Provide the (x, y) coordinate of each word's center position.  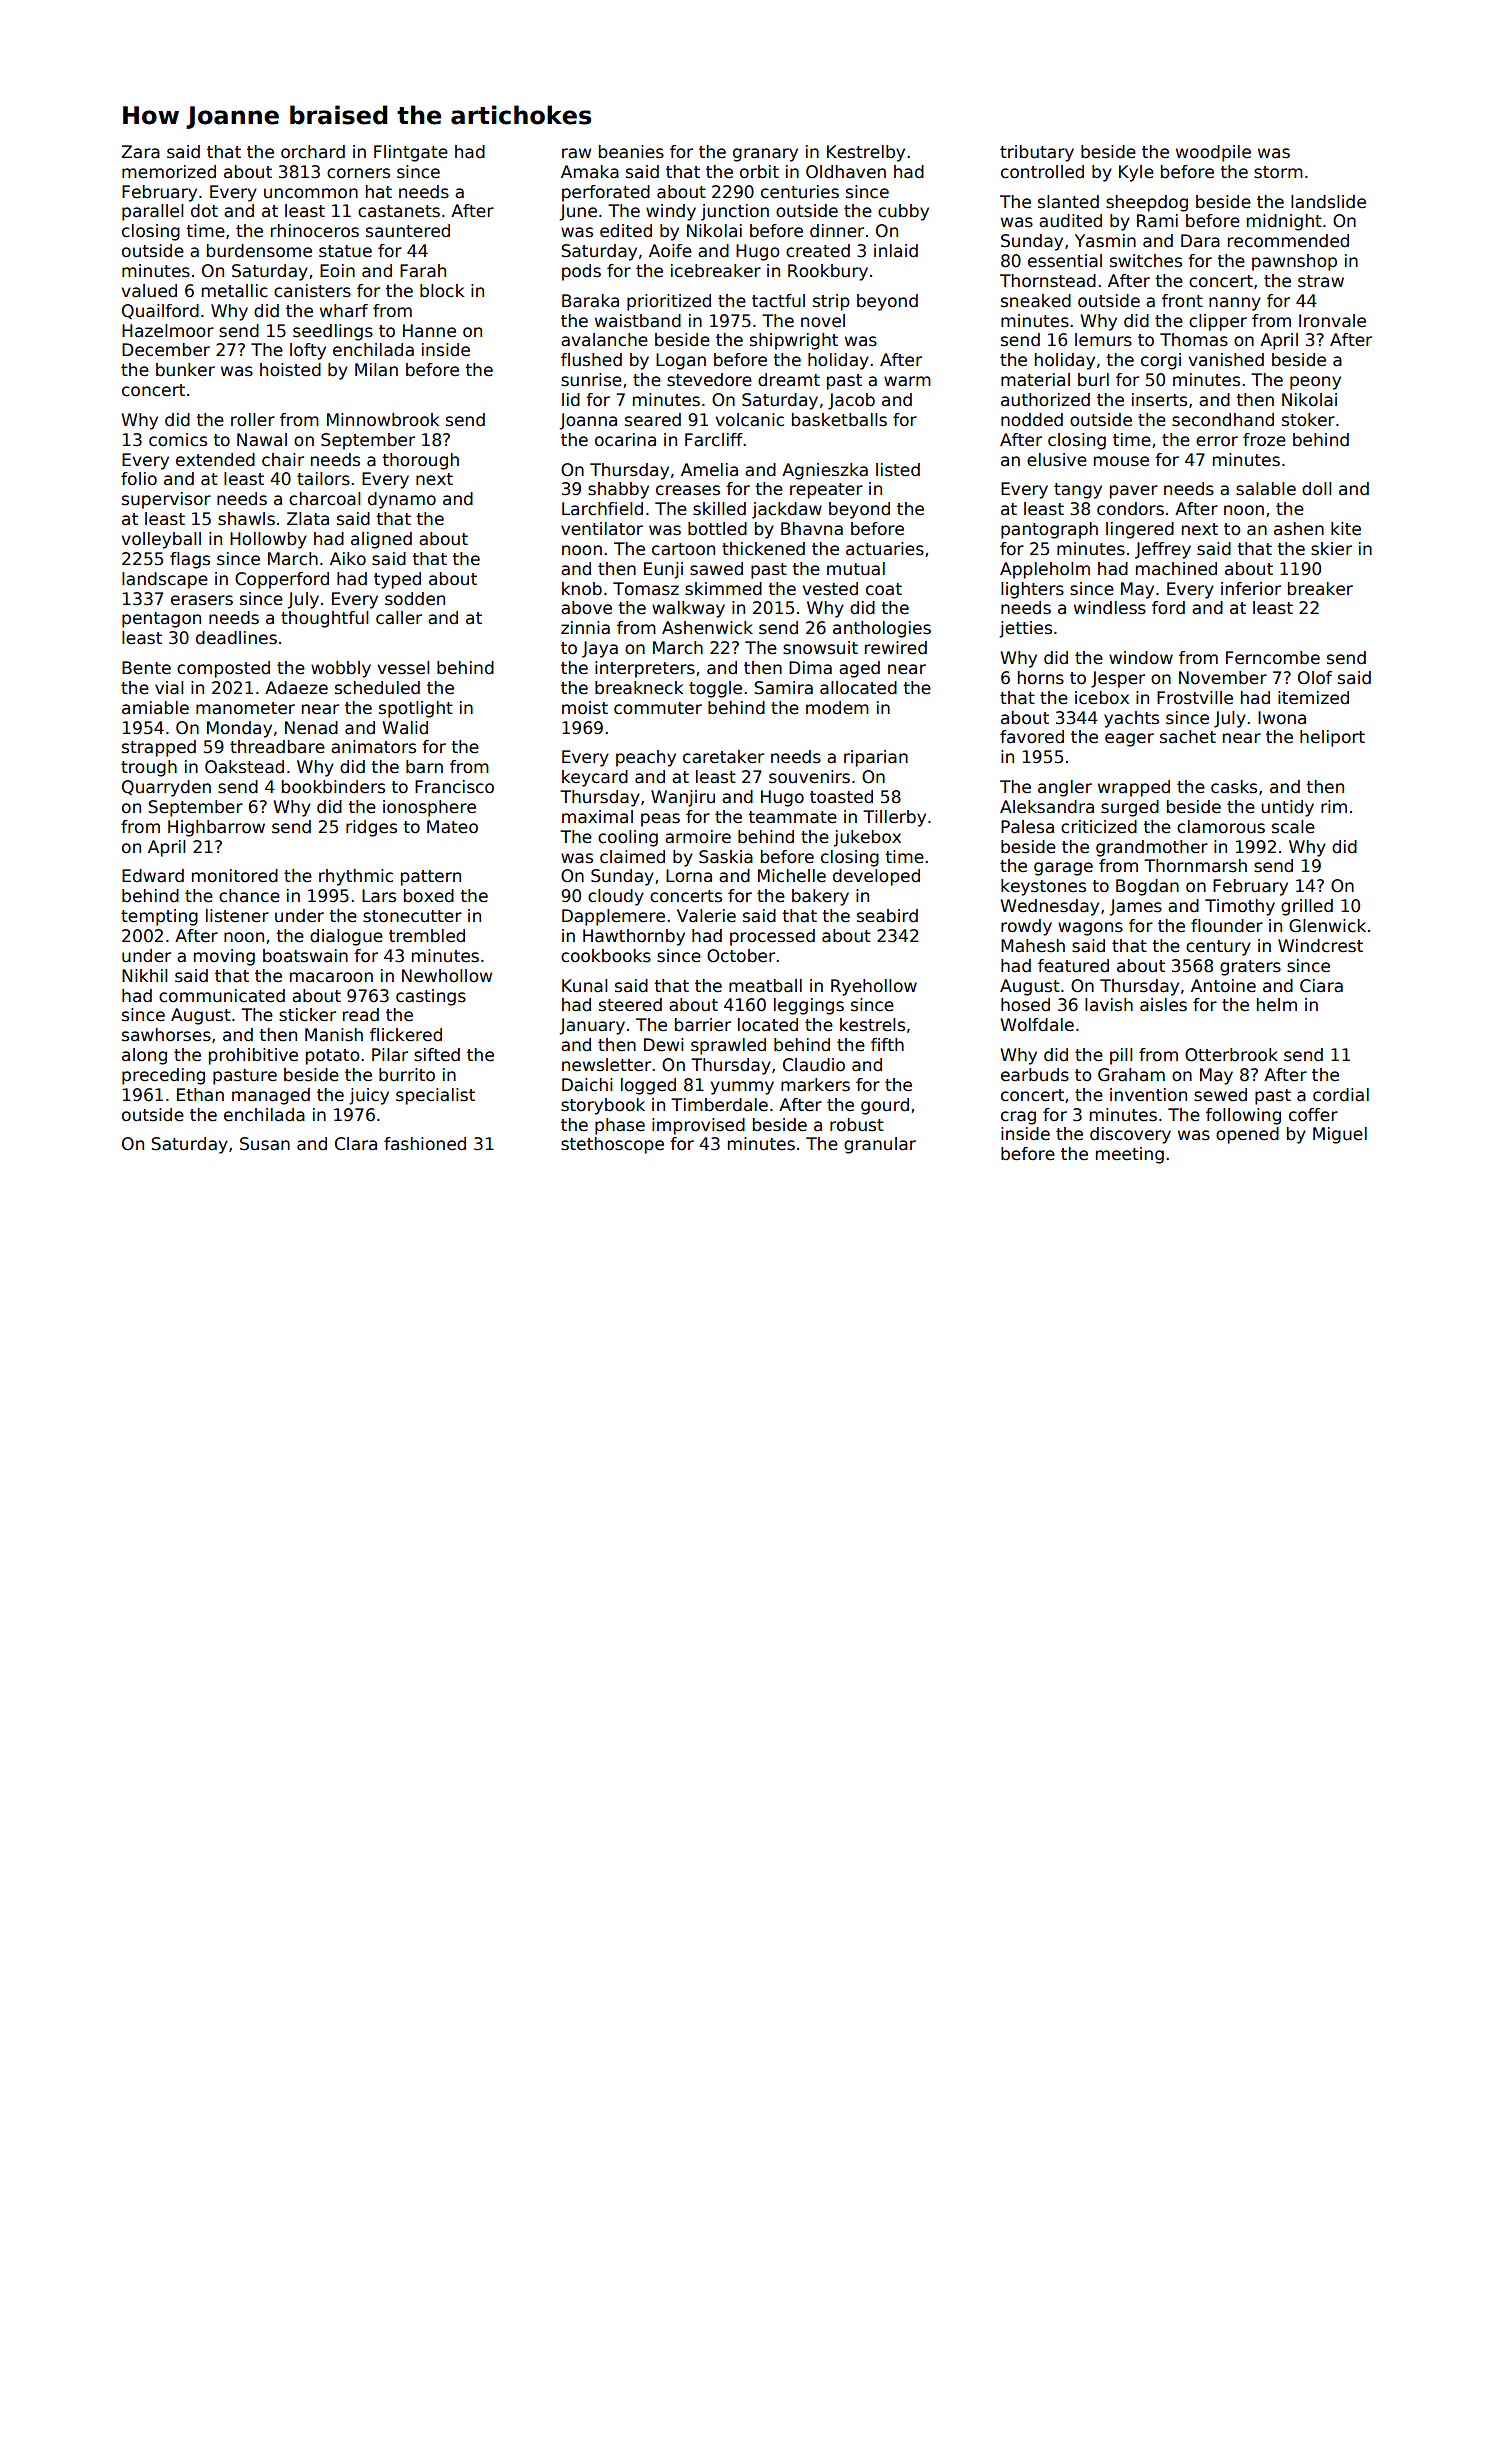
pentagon (161, 620)
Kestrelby (866, 153)
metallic (235, 291)
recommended (1288, 241)
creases (688, 490)
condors (1130, 509)
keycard (595, 778)
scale (1293, 827)
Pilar (390, 1055)
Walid (405, 728)
